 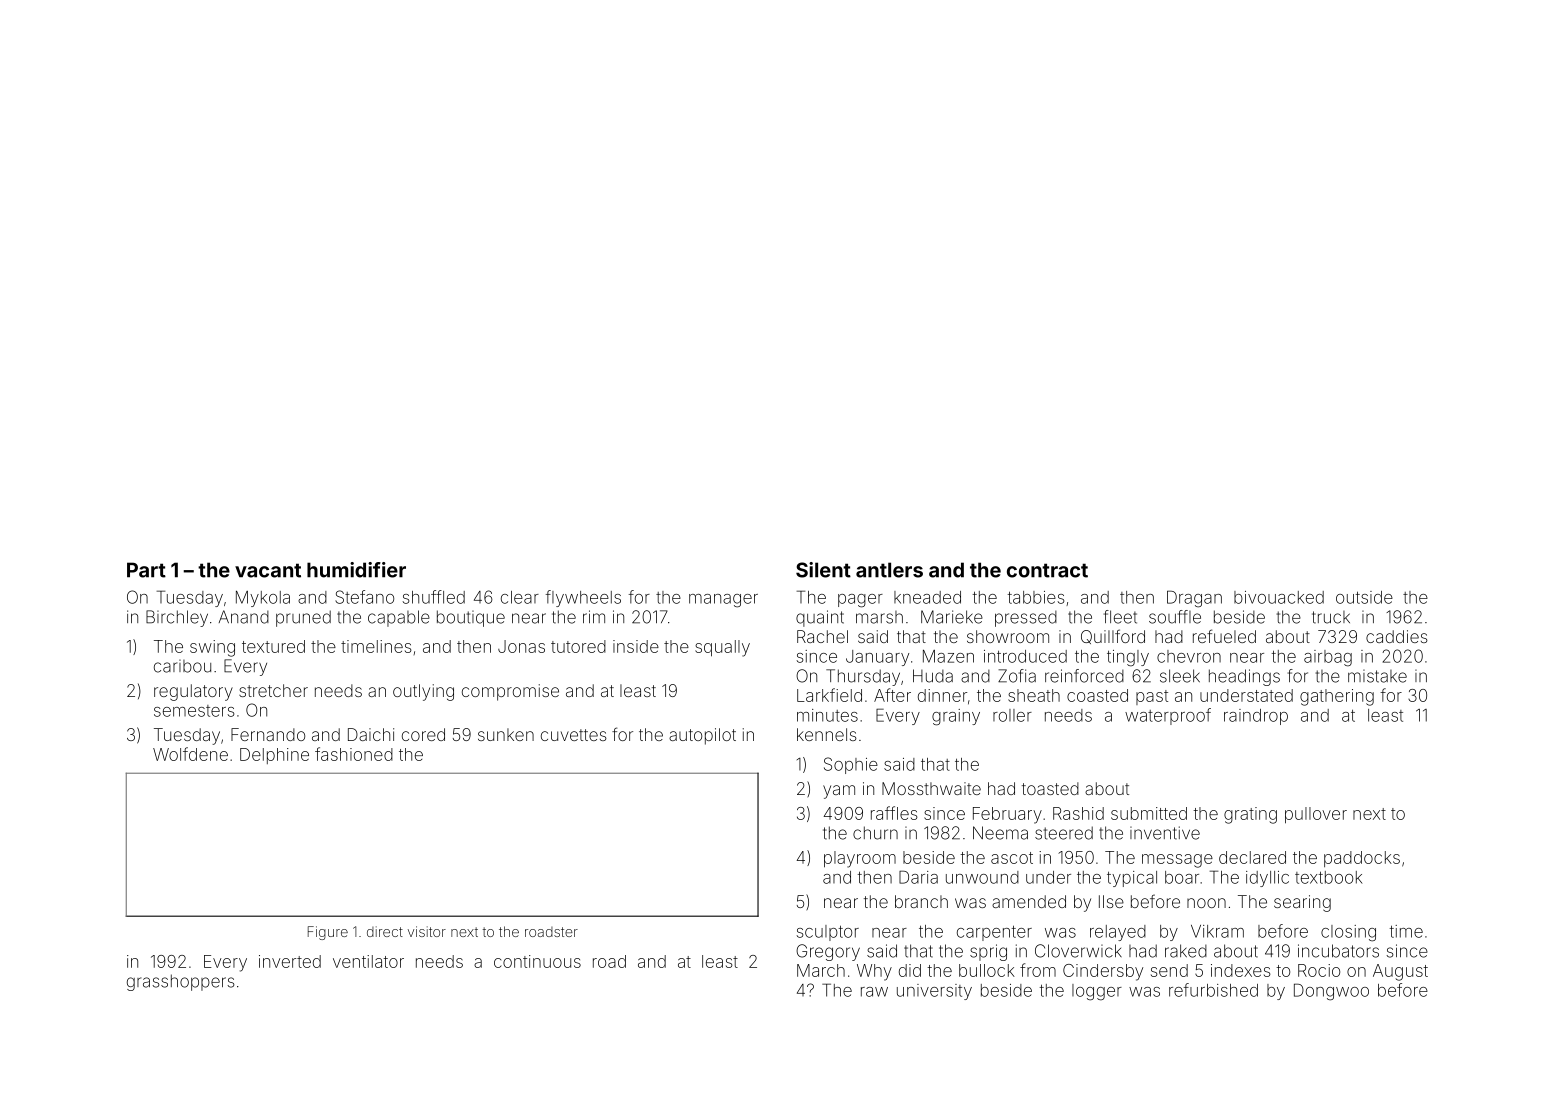 I want to click on direct, so click(x=385, y=931).
